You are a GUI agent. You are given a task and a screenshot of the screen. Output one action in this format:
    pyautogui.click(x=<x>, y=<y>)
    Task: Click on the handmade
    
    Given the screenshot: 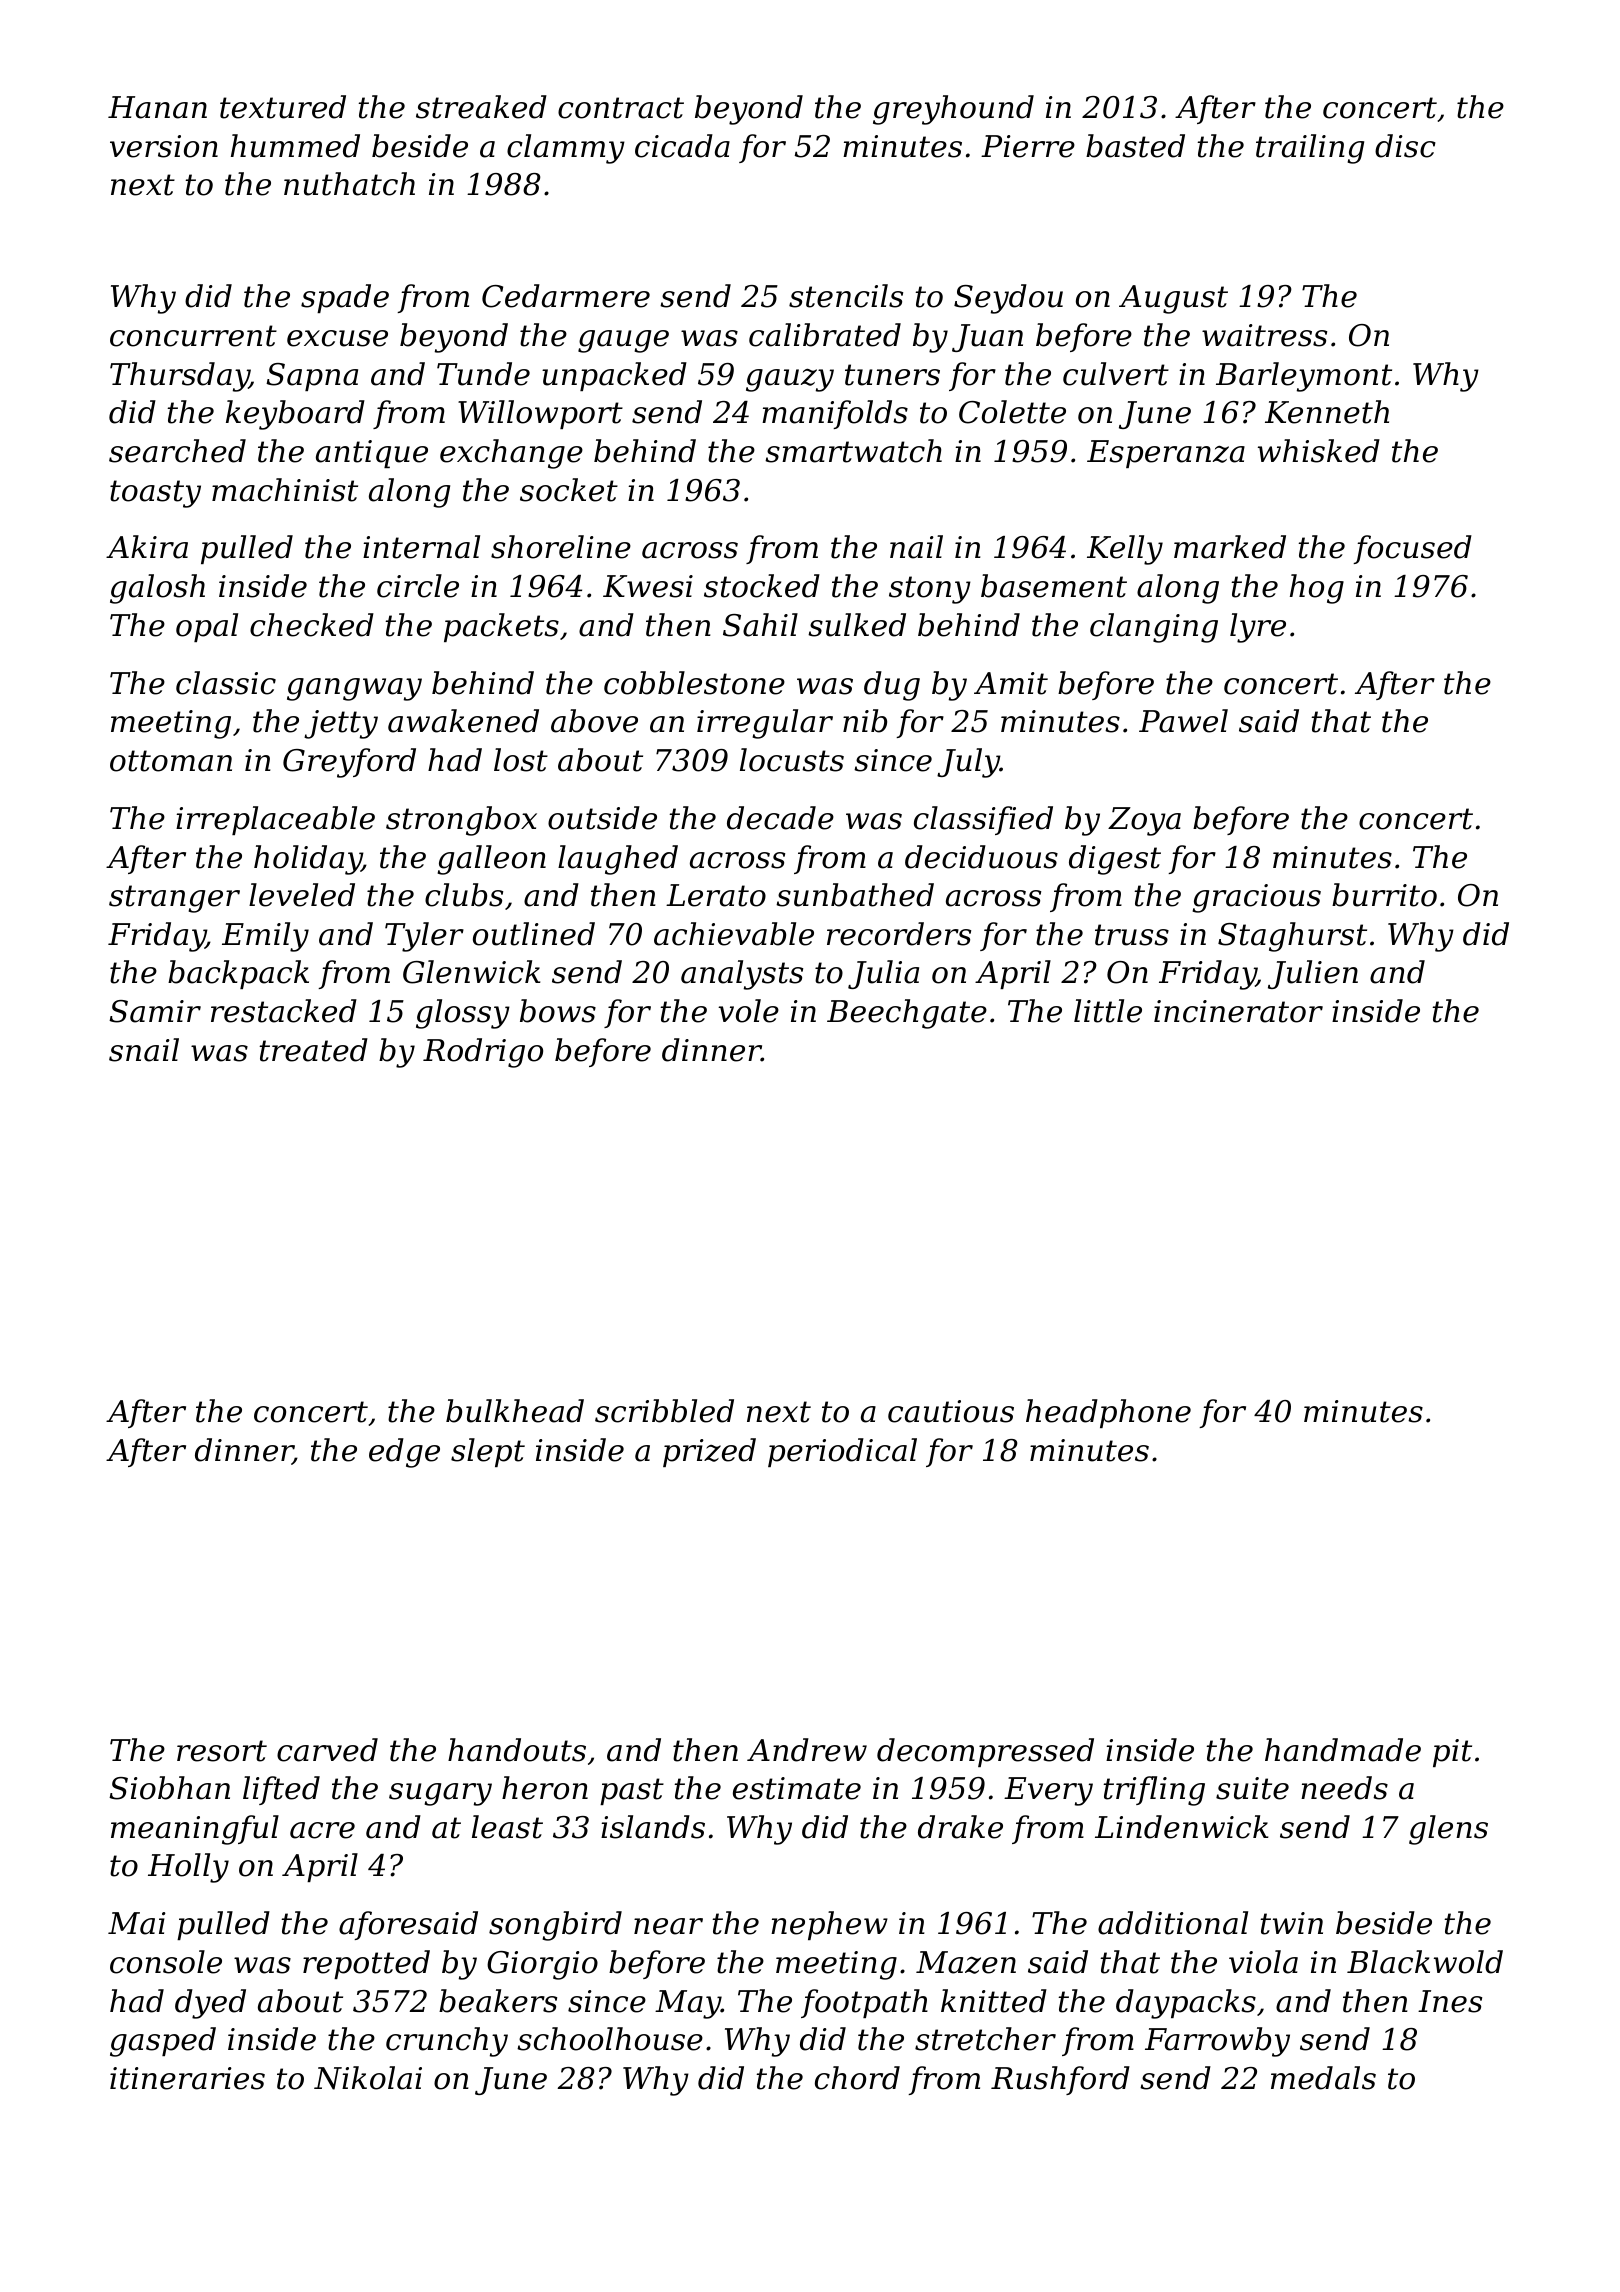 What is the action you would take?
    pyautogui.click(x=1343, y=1750)
